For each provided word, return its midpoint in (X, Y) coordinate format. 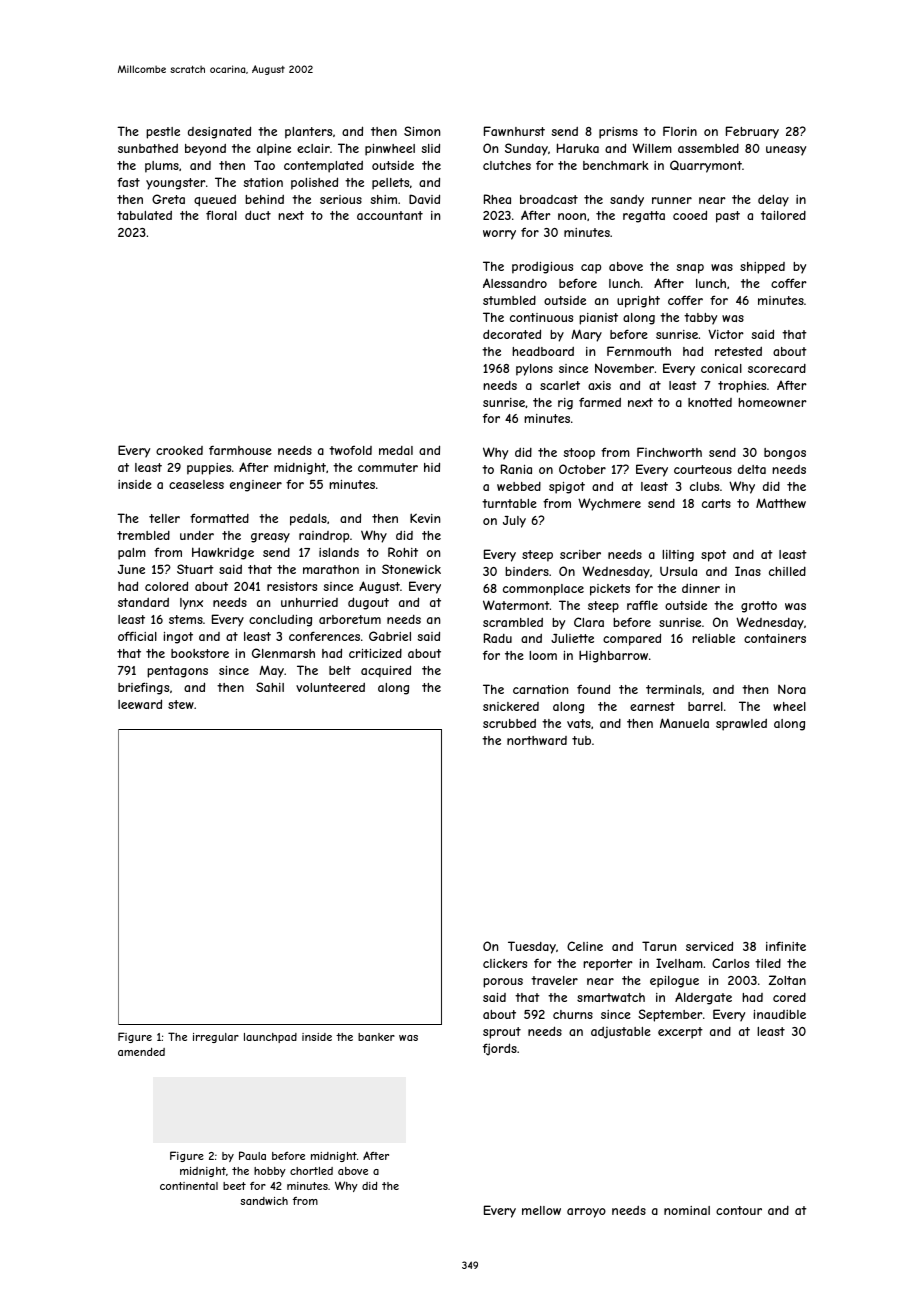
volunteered (330, 687)
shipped (762, 268)
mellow (541, 1210)
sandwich (264, 1201)
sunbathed (148, 148)
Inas (748, 571)
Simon (422, 131)
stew (181, 704)
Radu (498, 638)
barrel (705, 706)
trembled (143, 535)
